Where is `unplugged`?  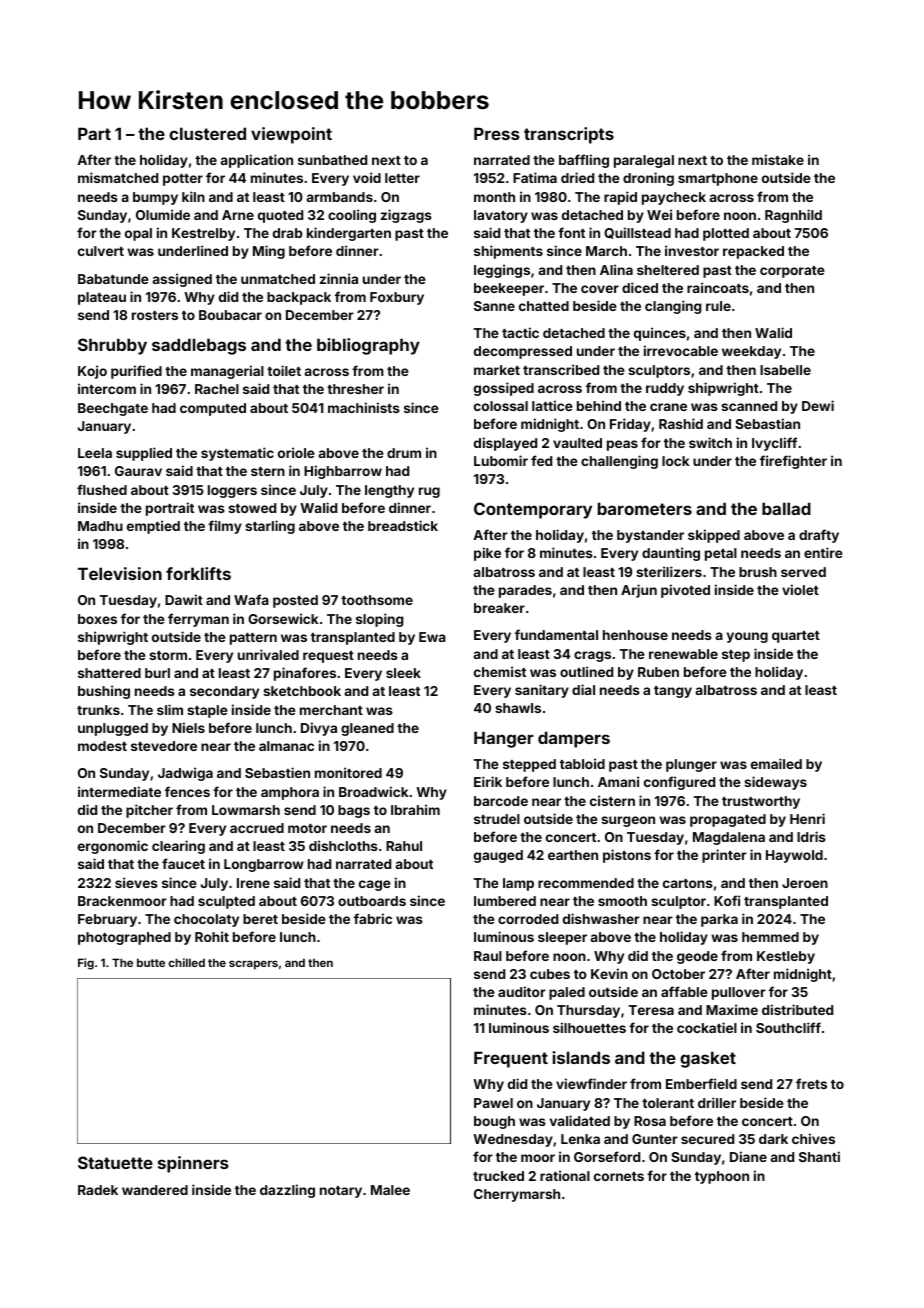
unplugged is located at coordinates (113, 729).
